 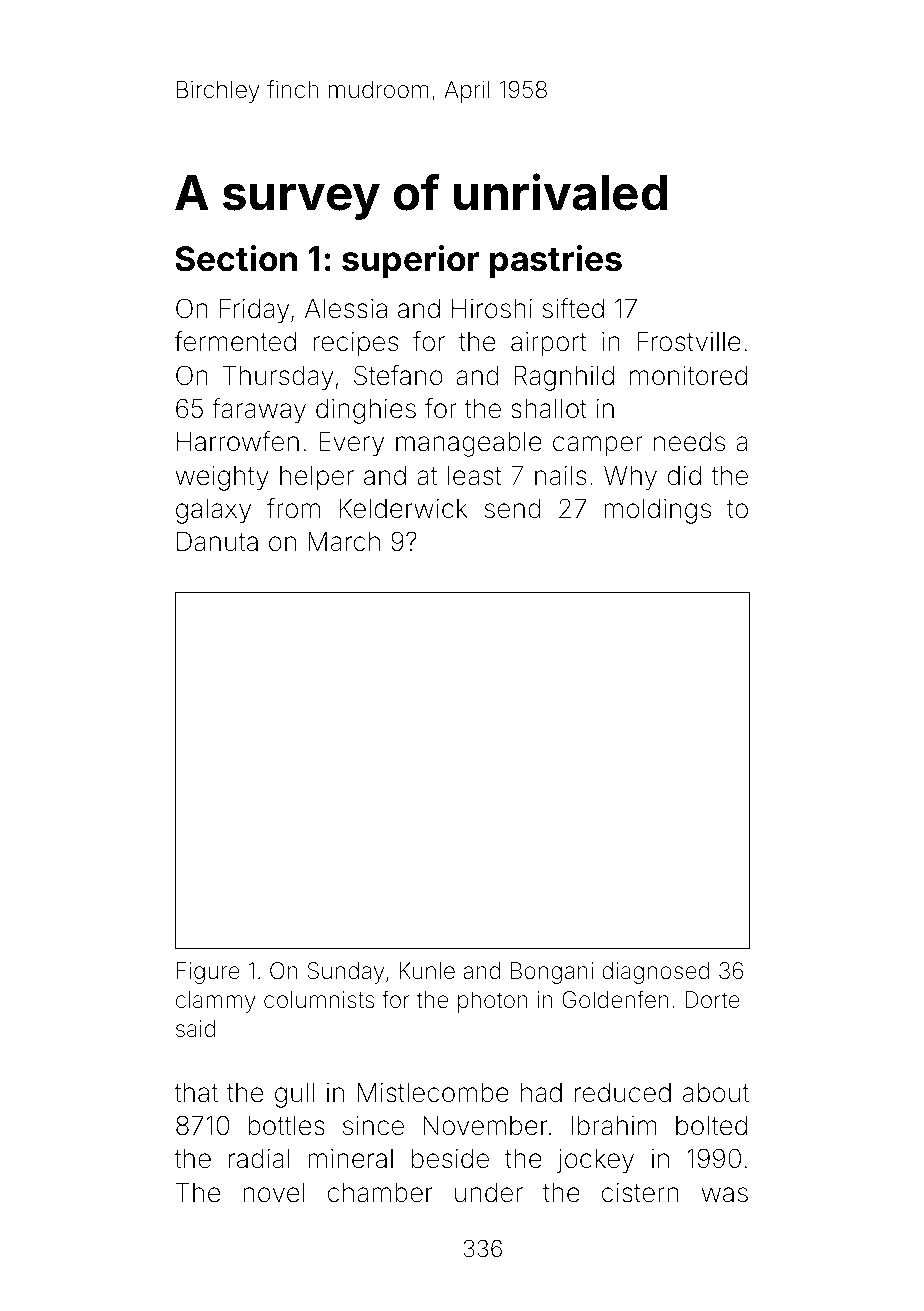 I want to click on novel, so click(x=274, y=1193).
